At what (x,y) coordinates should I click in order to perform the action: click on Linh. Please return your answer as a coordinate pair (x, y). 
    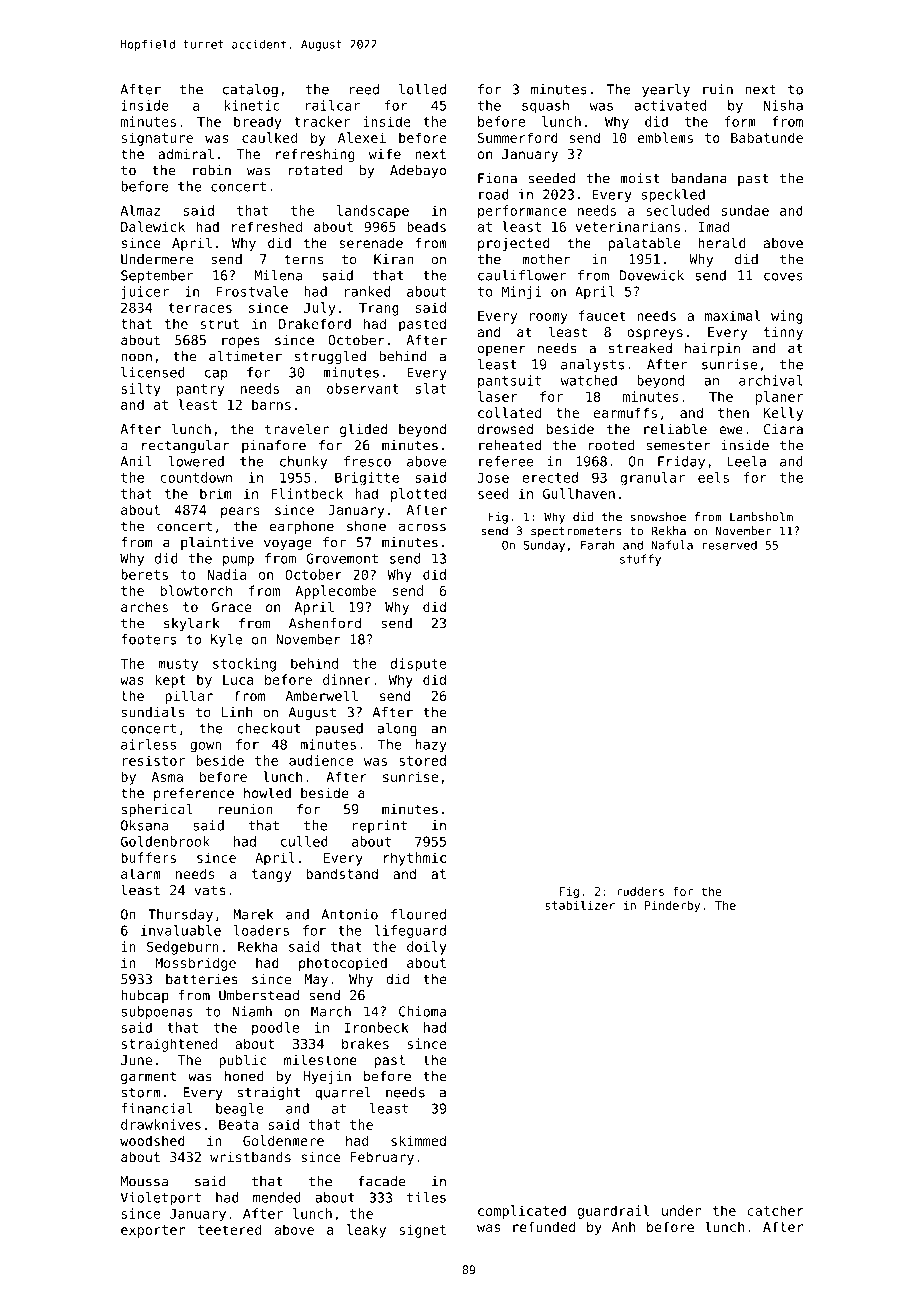
    Looking at the image, I should click on (237, 712).
